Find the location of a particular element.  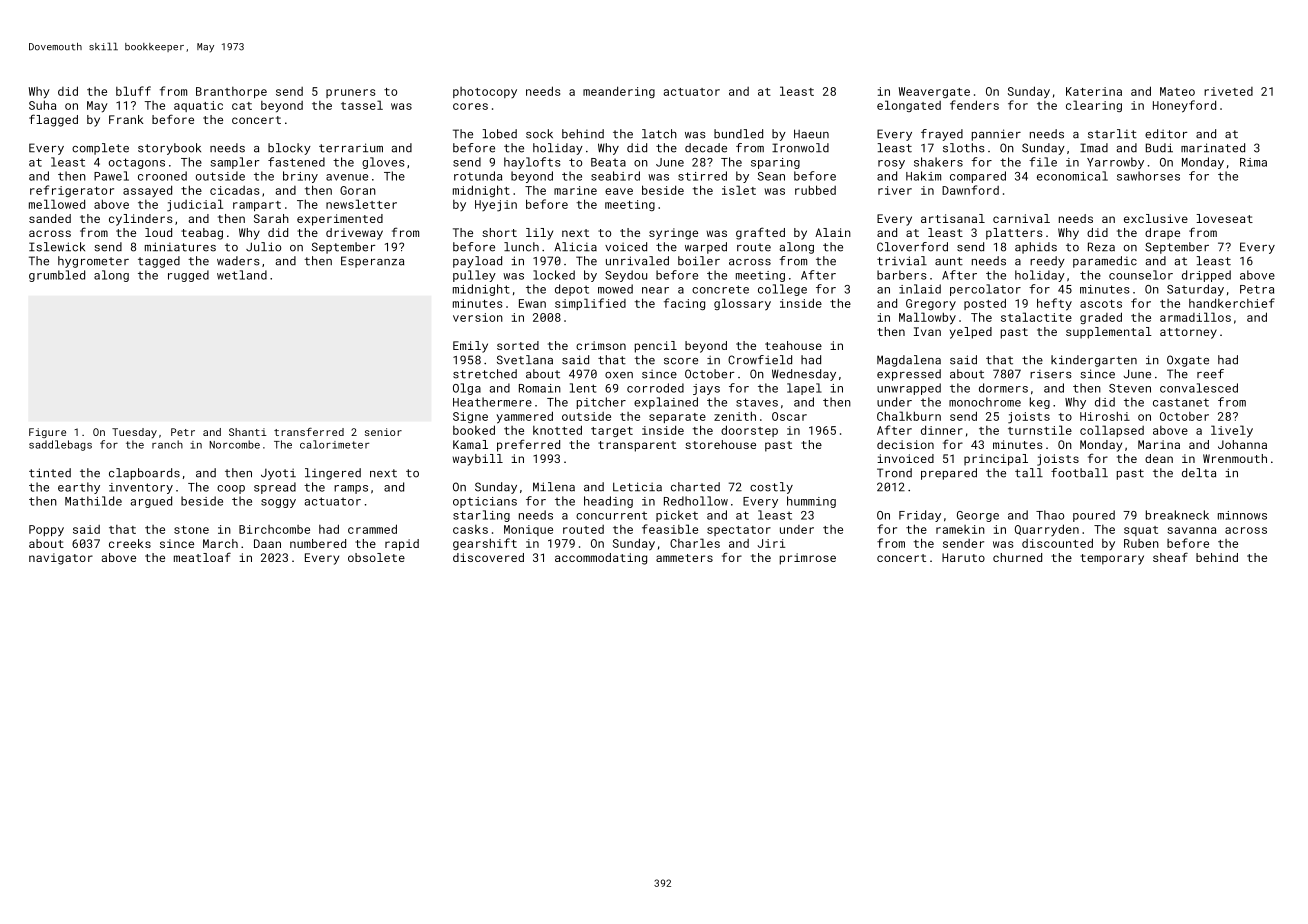

riveted is located at coordinates (1228, 91).
